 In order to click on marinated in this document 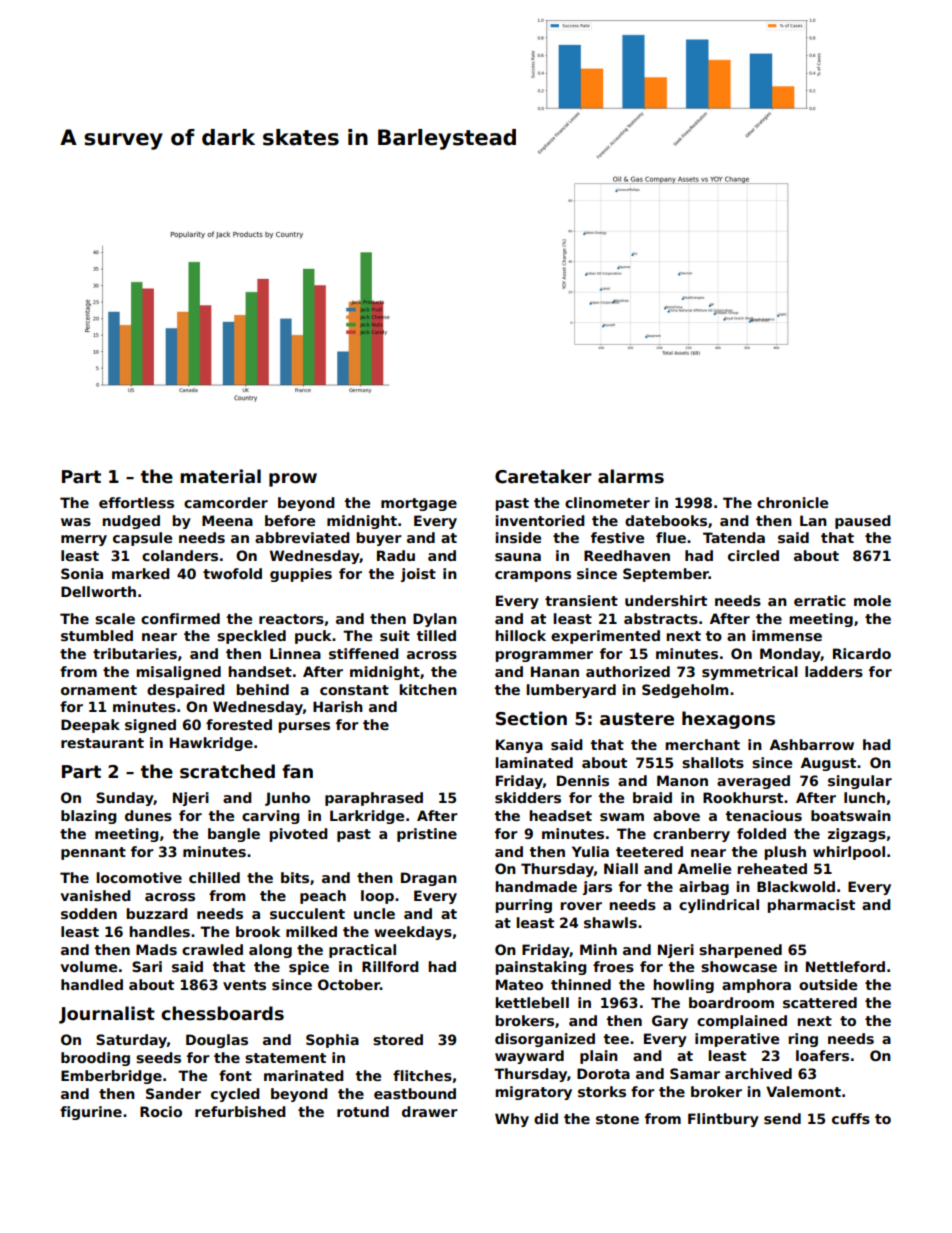, I will do `click(304, 1075)`.
